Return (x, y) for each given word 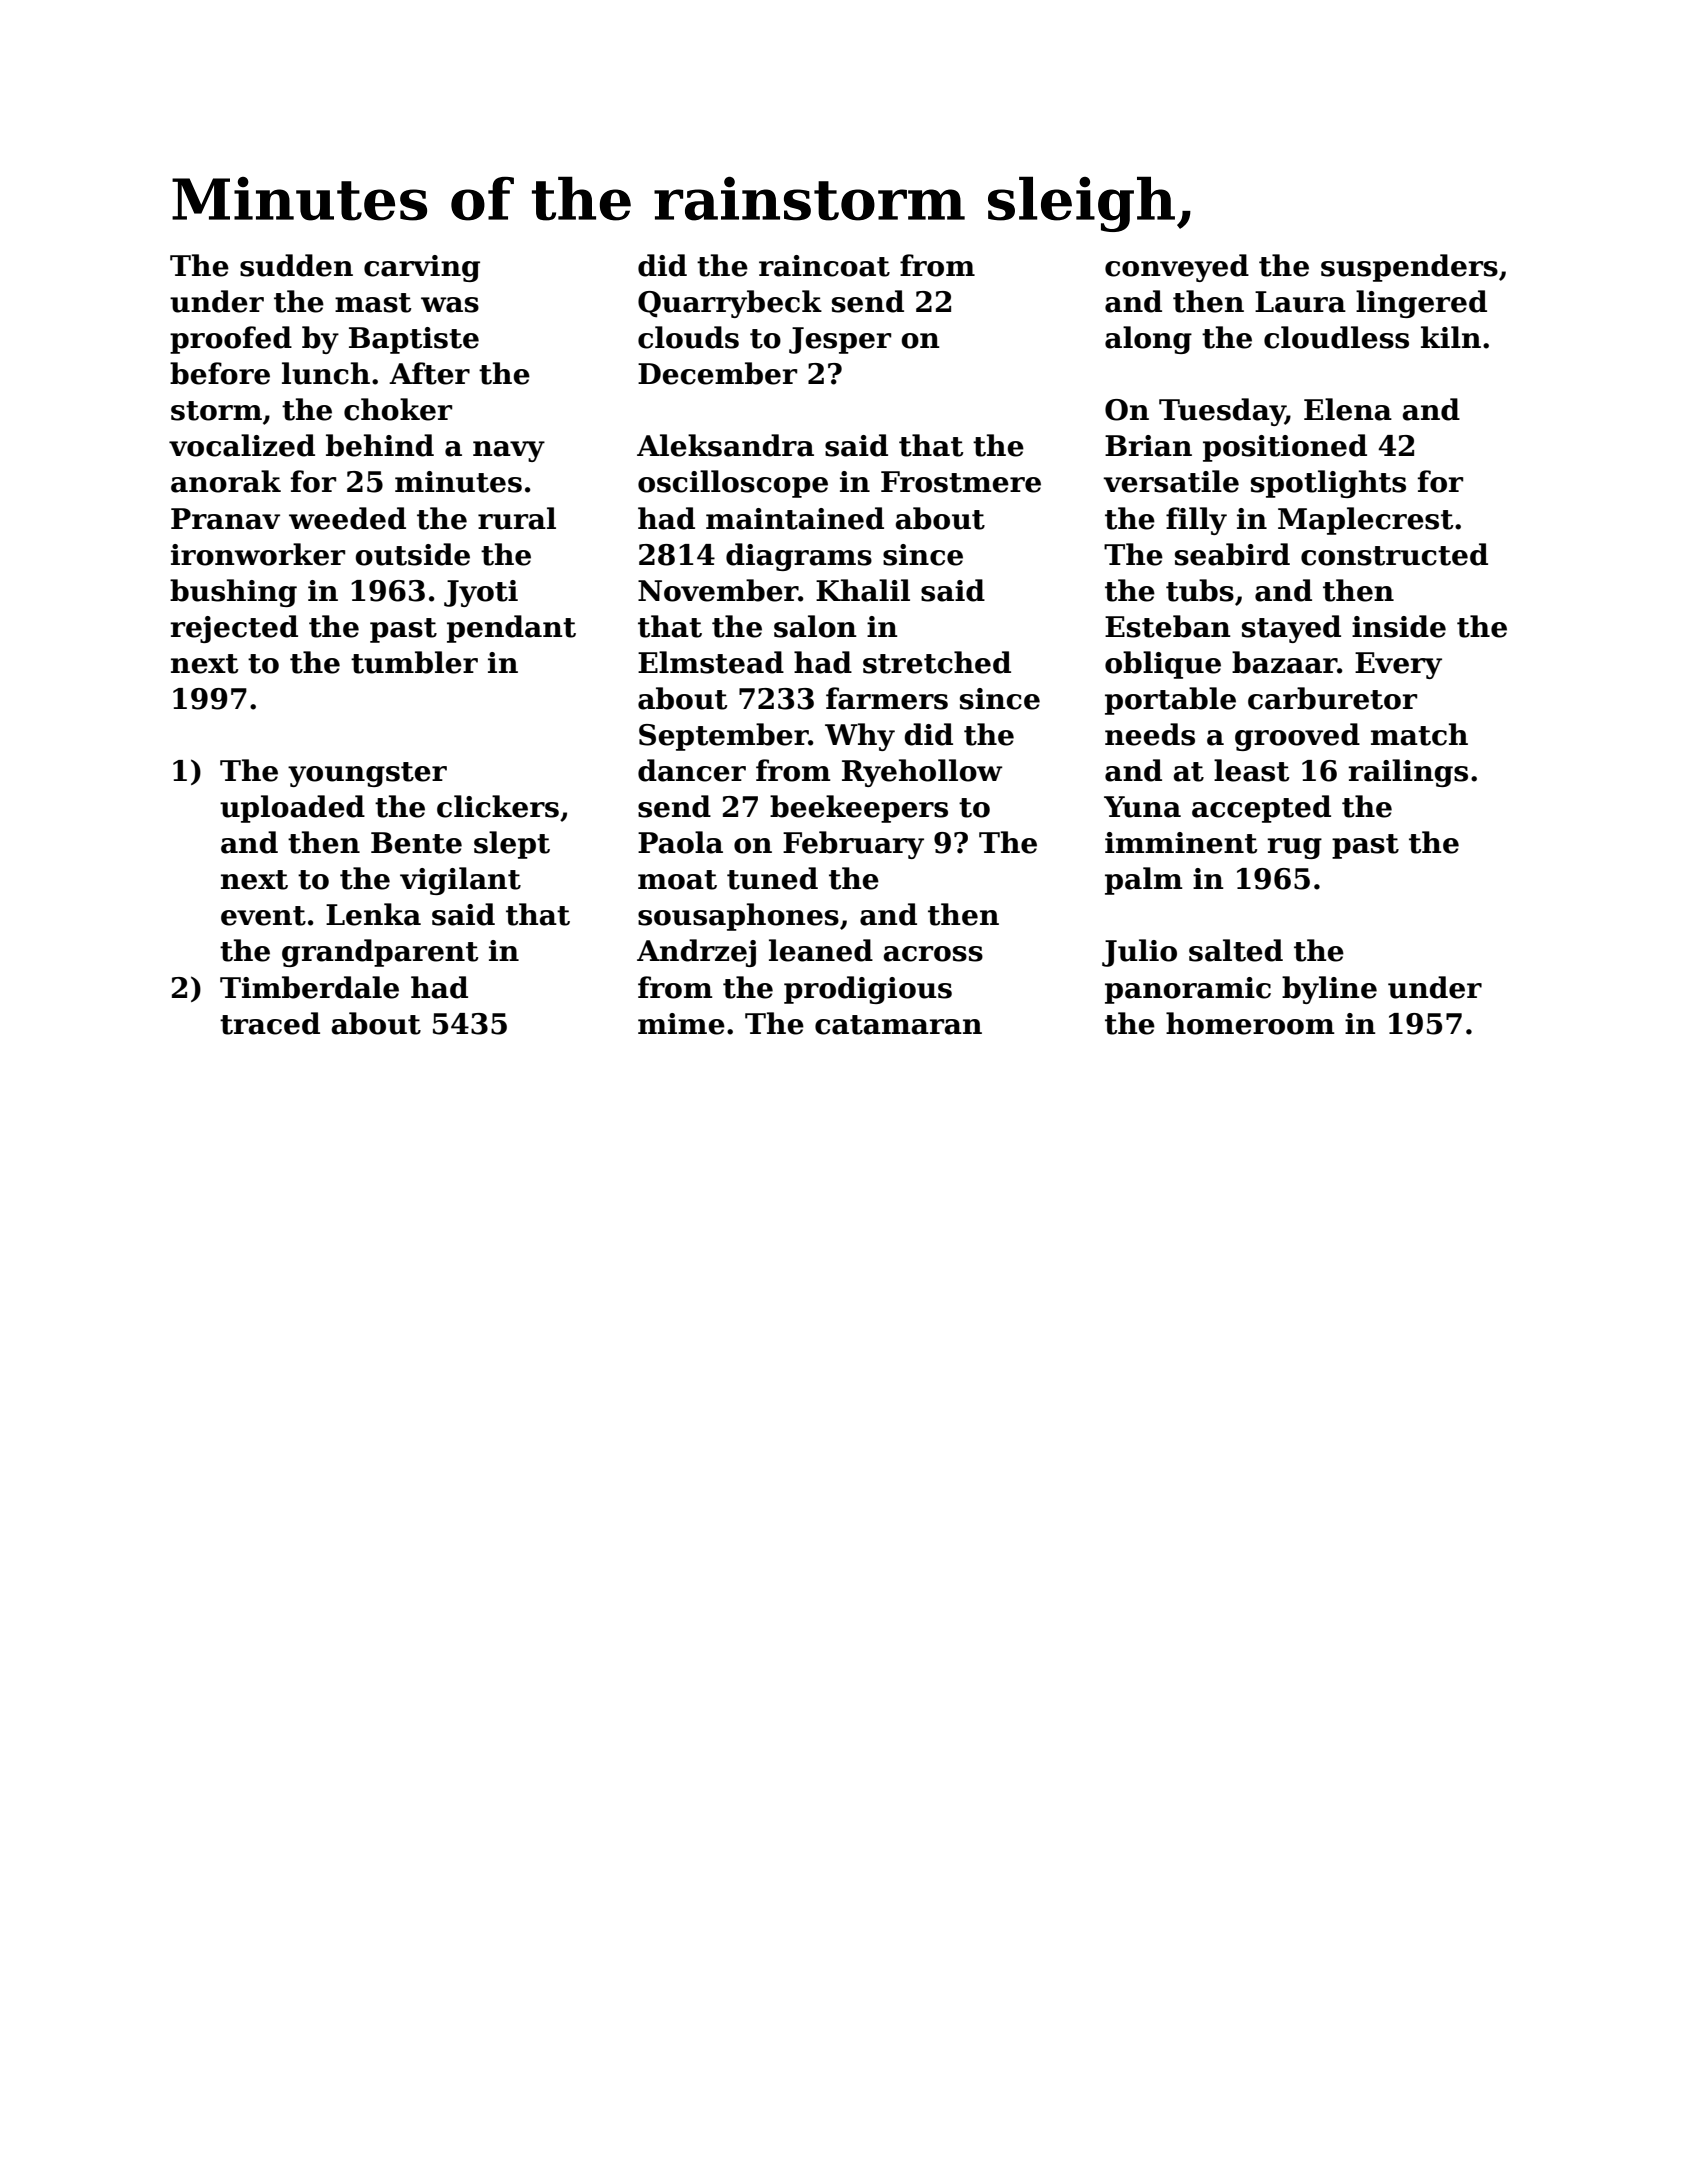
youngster (367, 774)
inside (1399, 626)
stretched (937, 662)
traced (270, 1023)
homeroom (1250, 1023)
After (429, 373)
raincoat (824, 266)
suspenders (1409, 268)
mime (681, 1024)
